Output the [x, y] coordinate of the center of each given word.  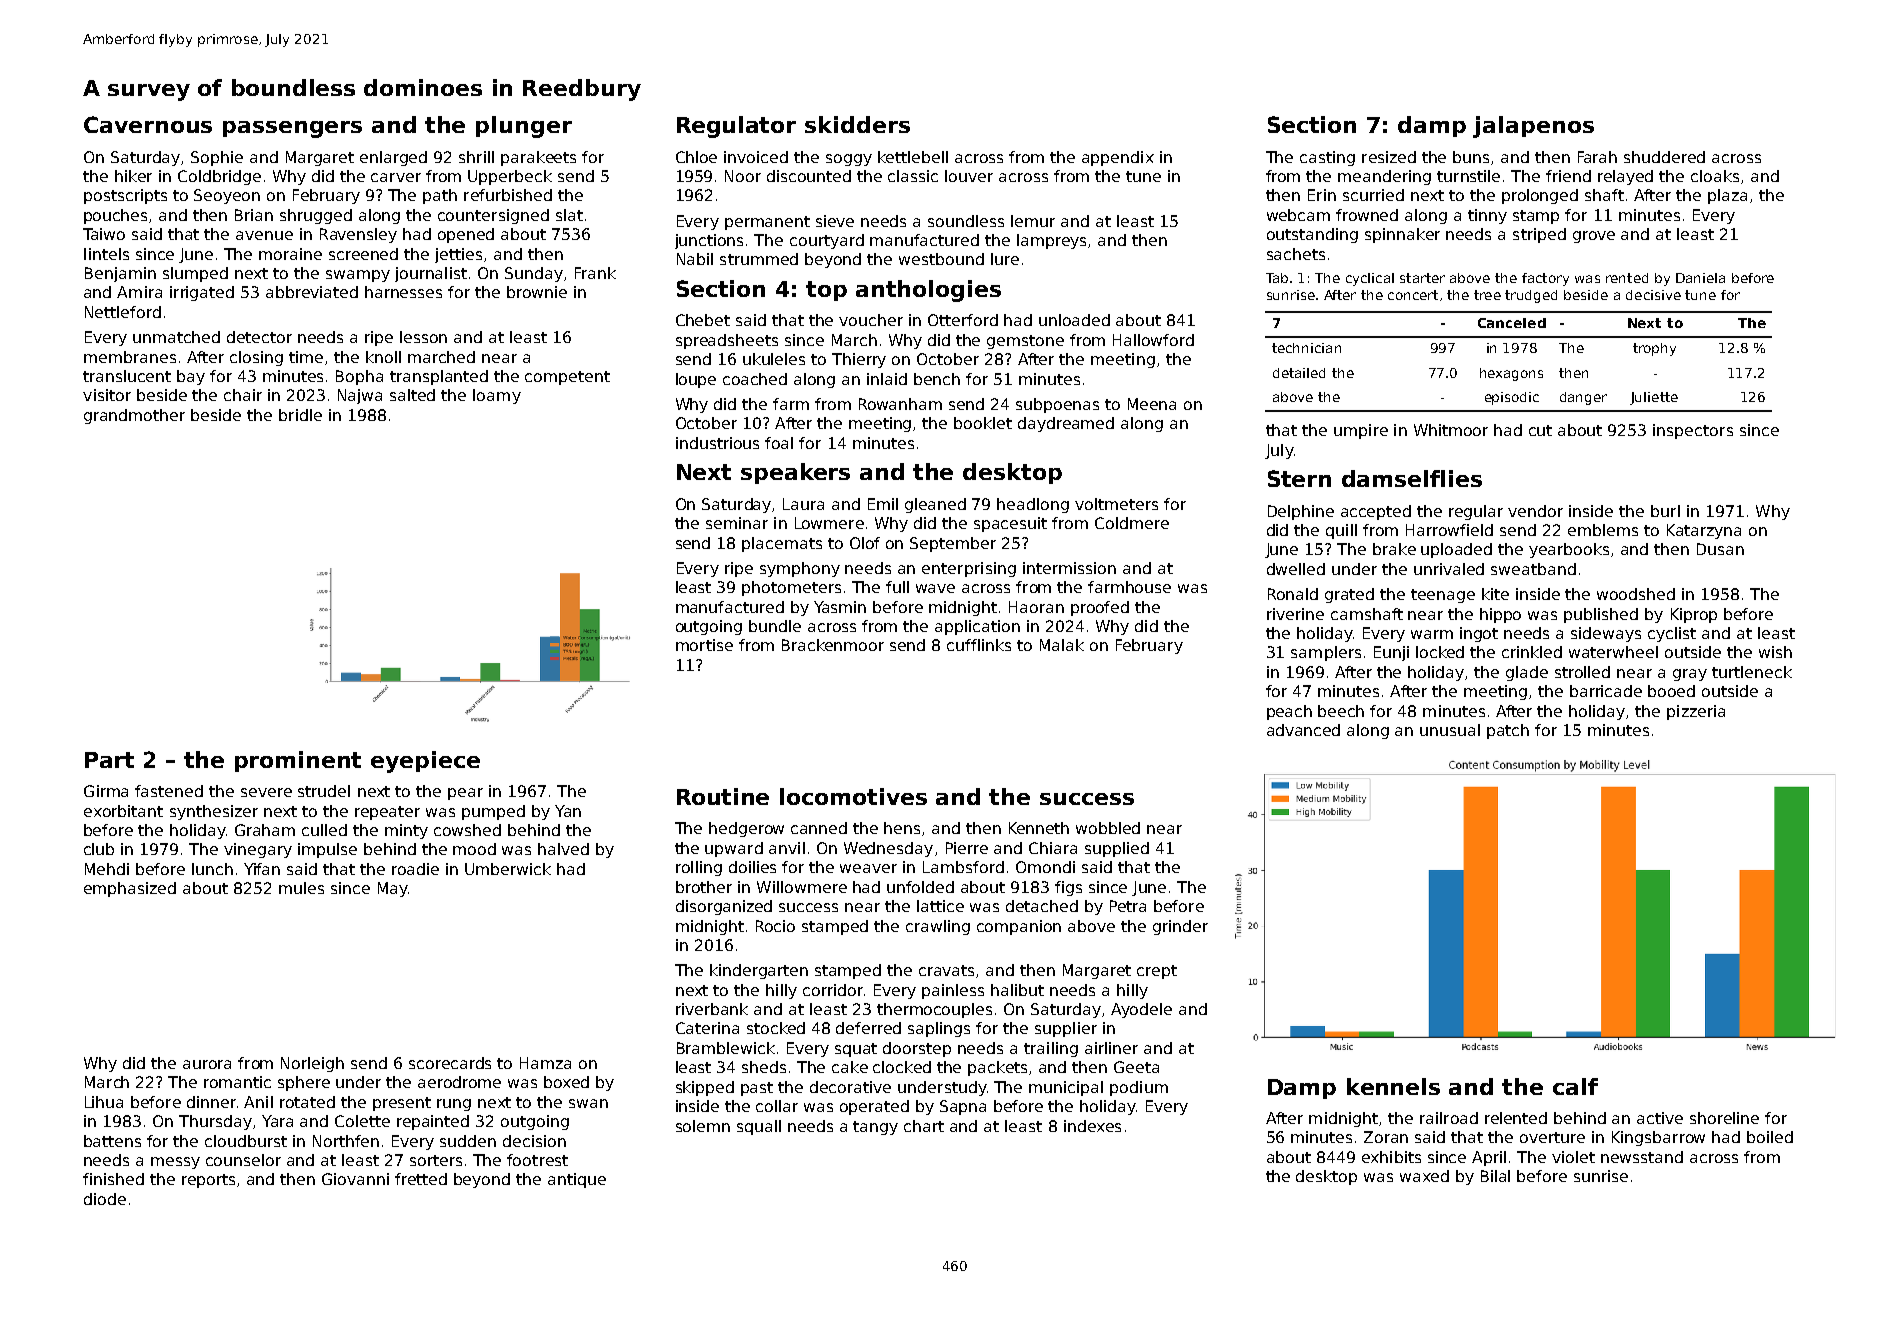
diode [105, 1199]
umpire [1361, 431]
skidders [857, 124]
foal [779, 443]
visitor [107, 395]
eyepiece [425, 762]
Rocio [775, 926]
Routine [723, 796]
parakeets [538, 158]
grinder [1180, 927]
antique [577, 1180]
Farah [1597, 157]
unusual [1450, 730]
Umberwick [508, 869]
